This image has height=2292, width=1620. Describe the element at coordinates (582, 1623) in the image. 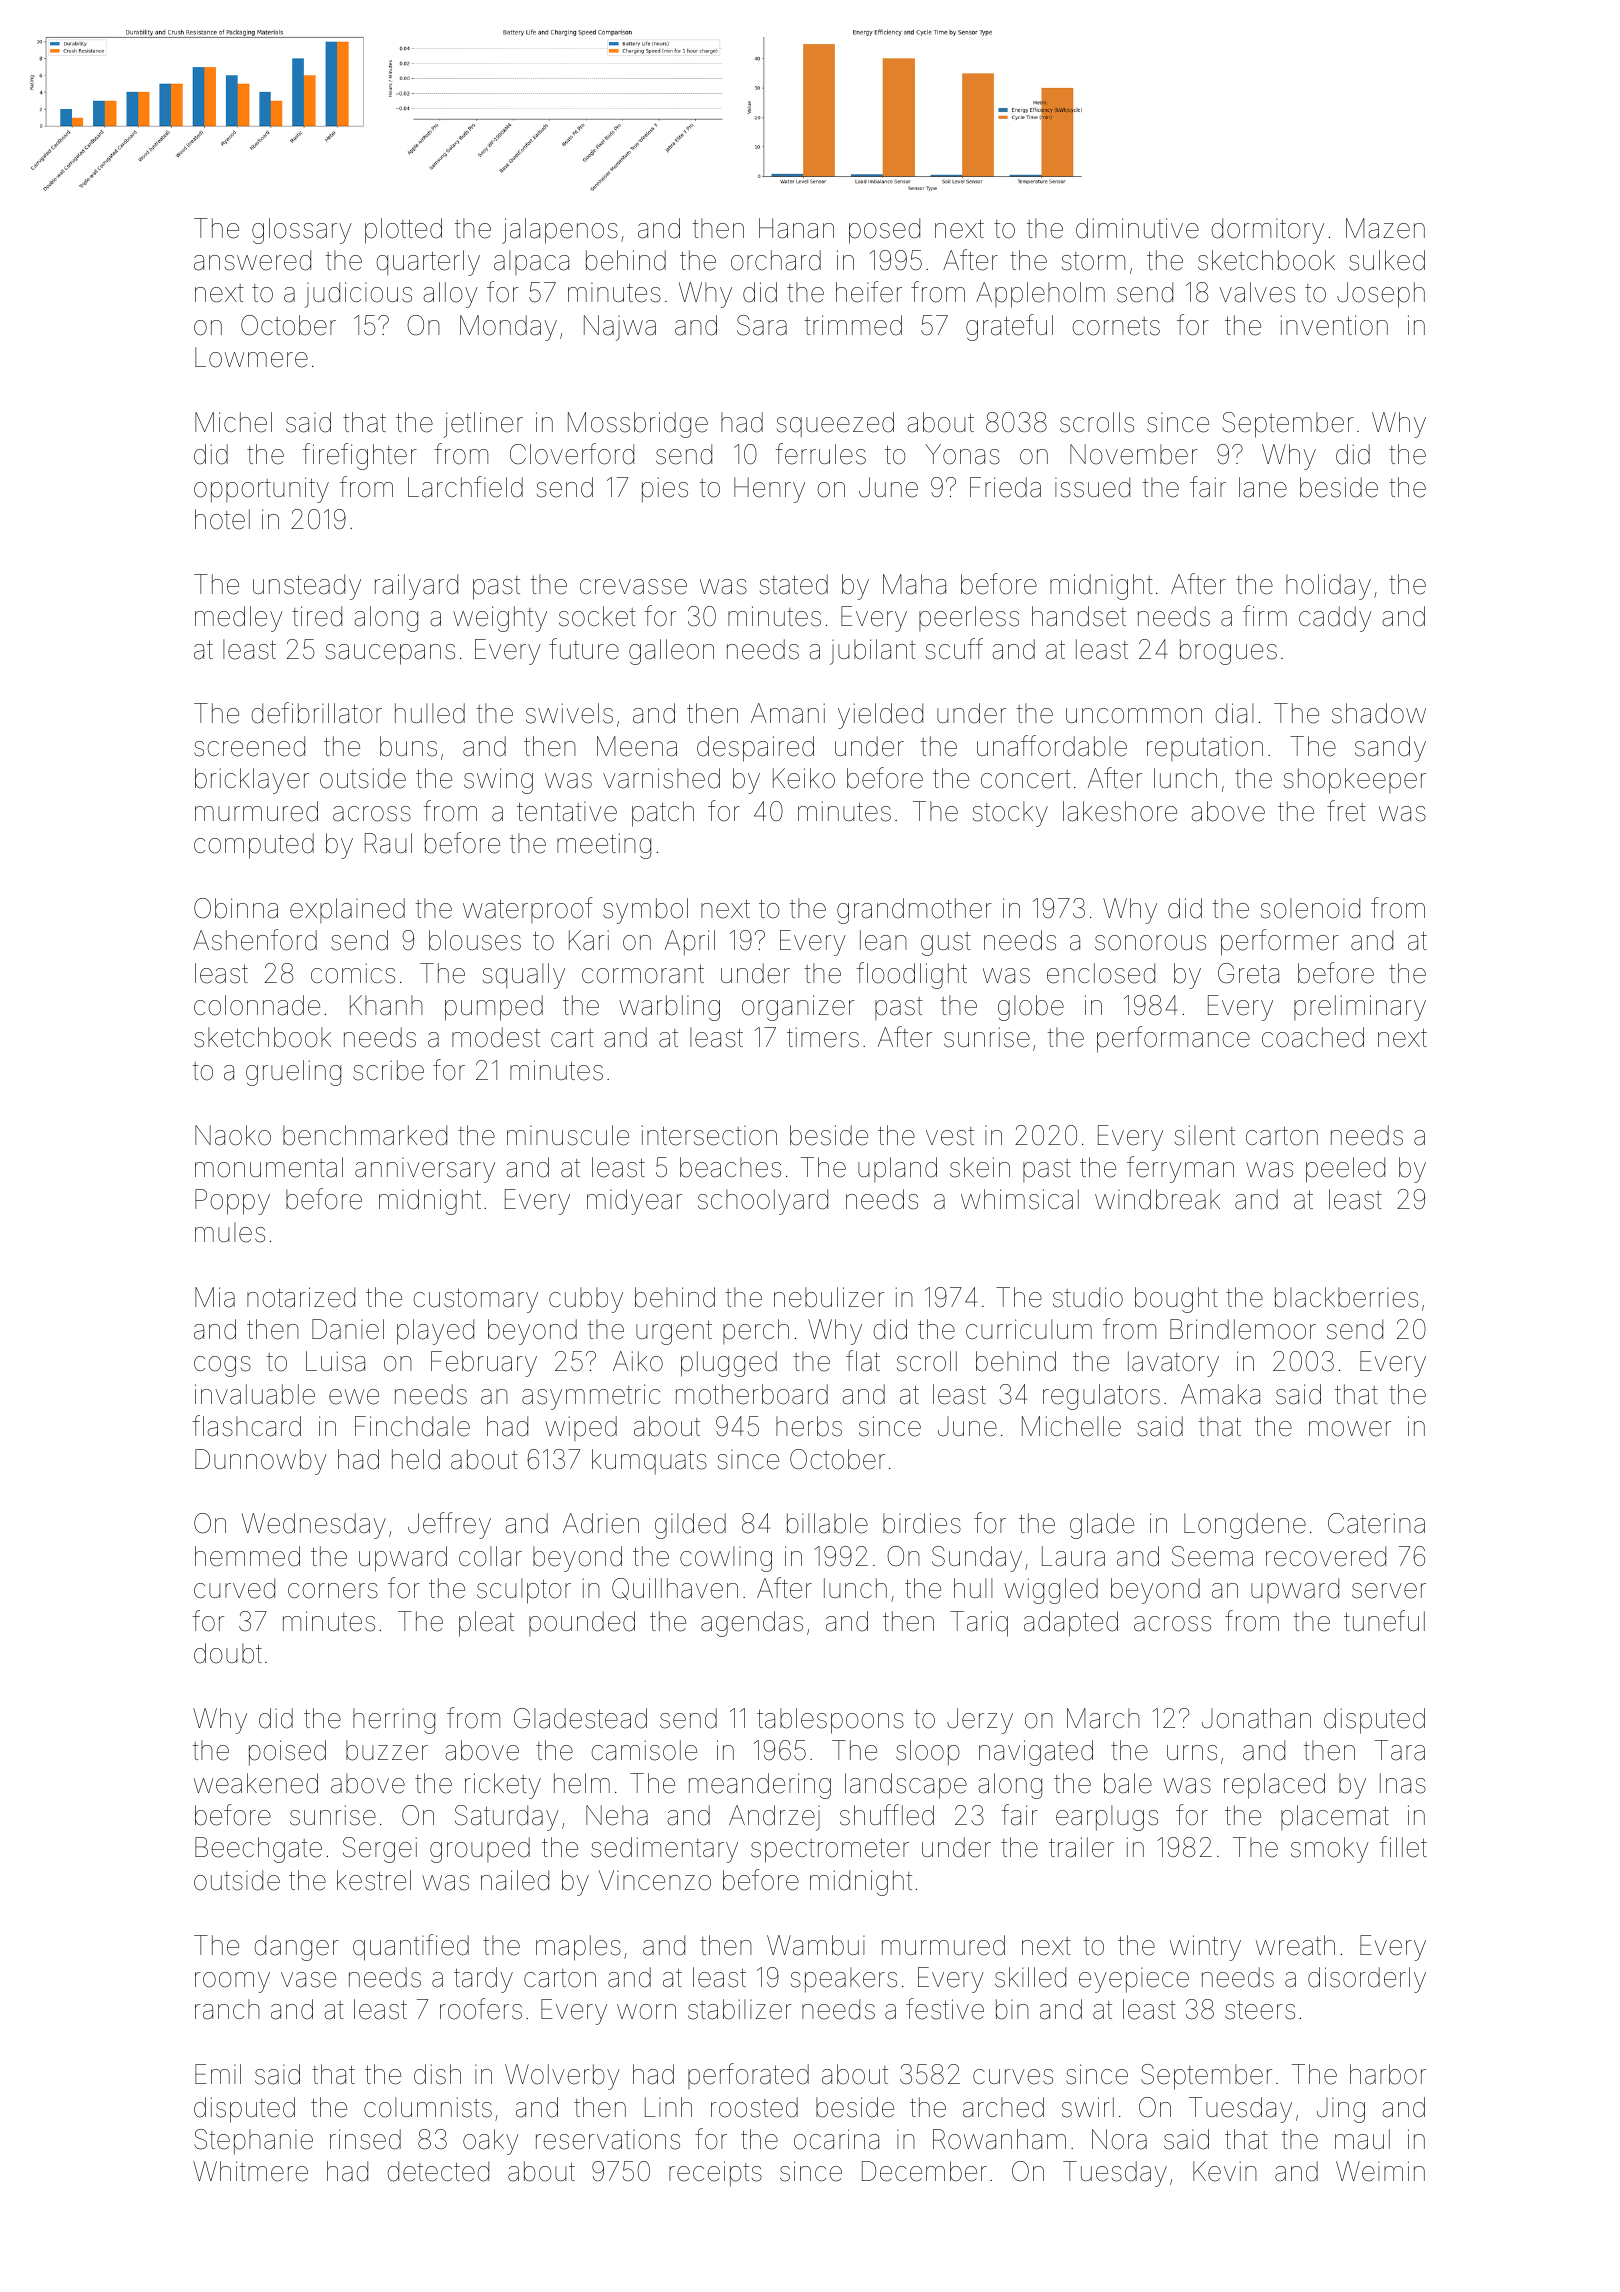

I see `pounded` at that location.
